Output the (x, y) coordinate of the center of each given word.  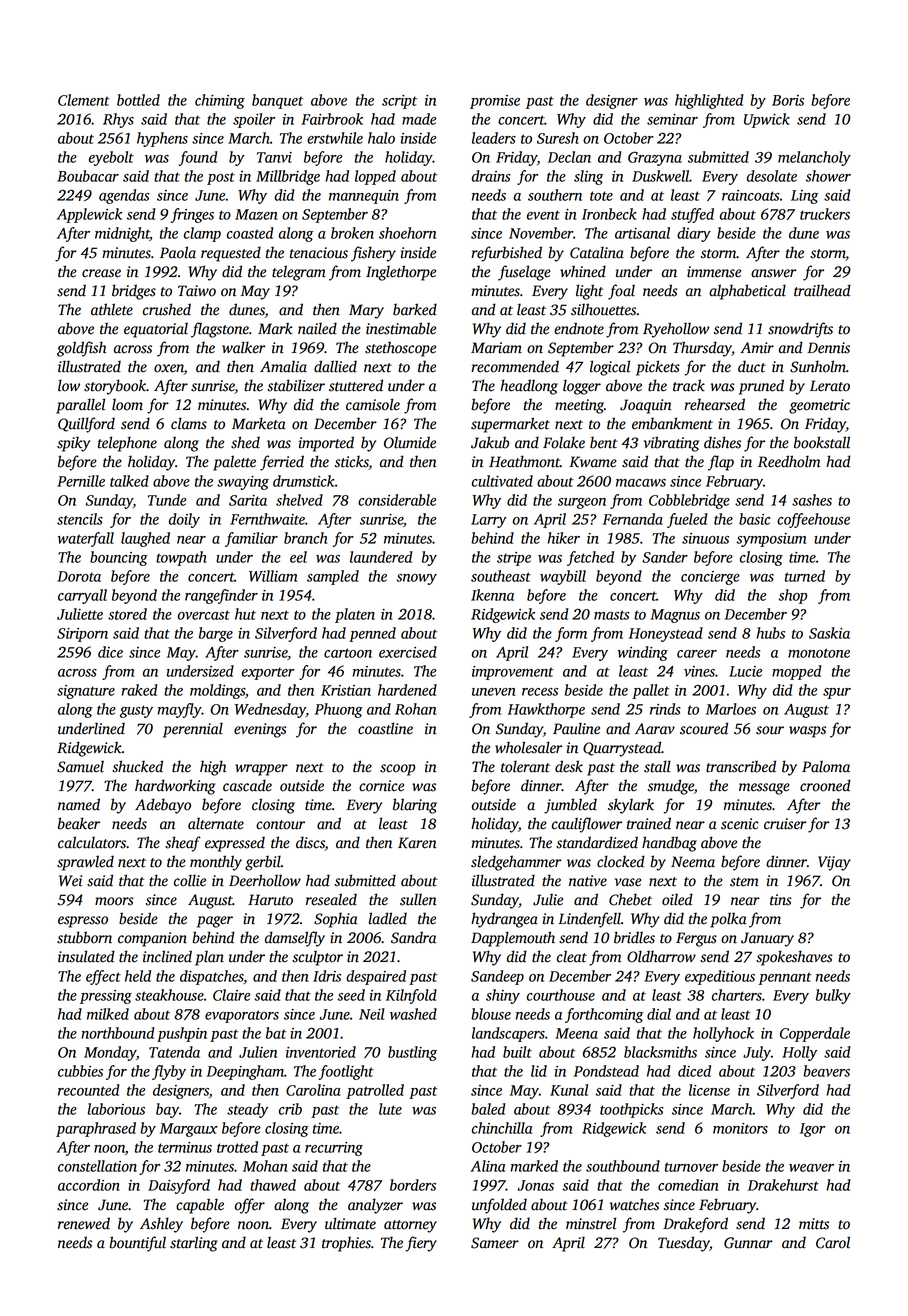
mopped (797, 672)
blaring (415, 806)
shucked (137, 766)
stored (127, 614)
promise (495, 102)
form (571, 634)
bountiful (137, 1244)
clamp (202, 234)
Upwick (767, 120)
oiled (677, 899)
